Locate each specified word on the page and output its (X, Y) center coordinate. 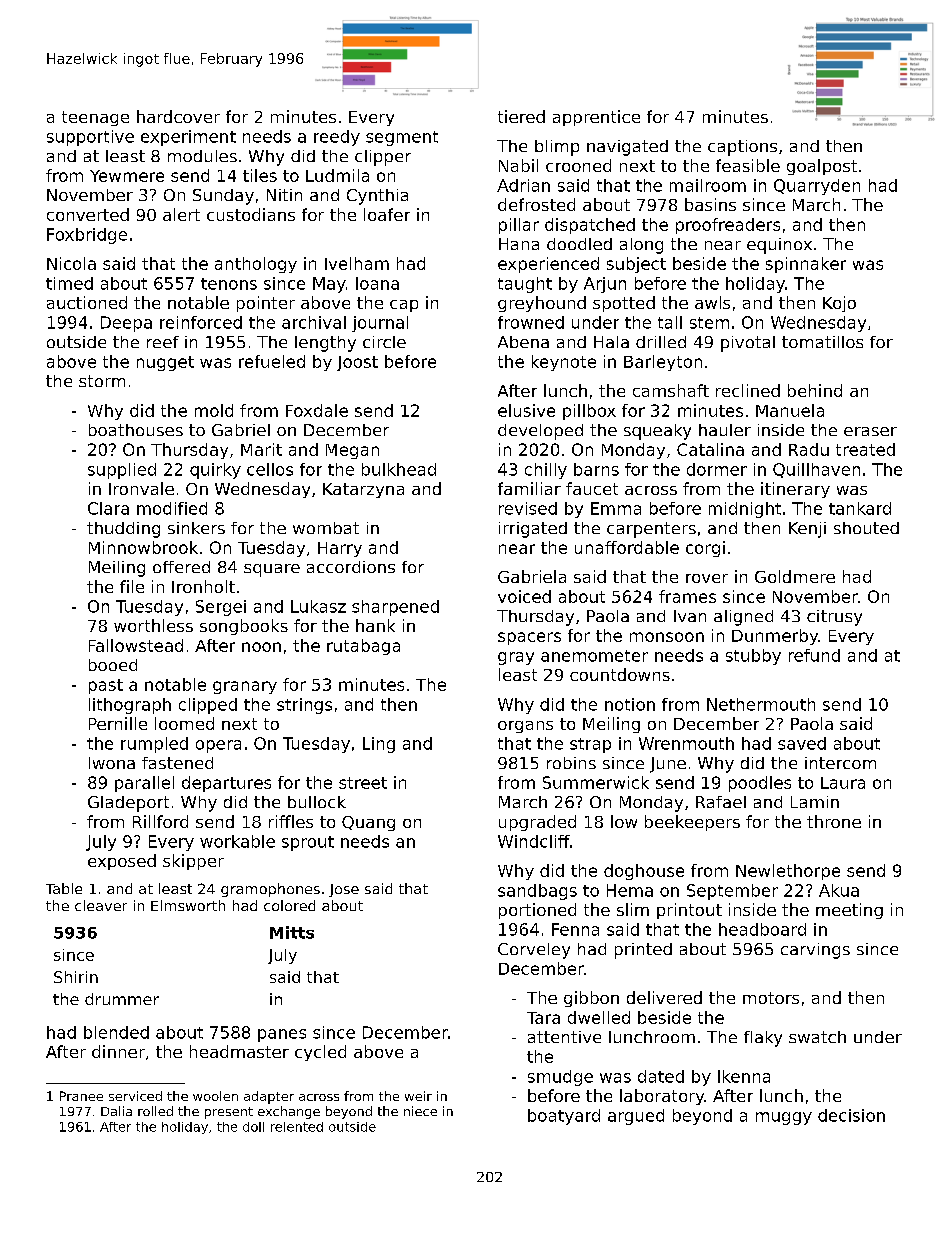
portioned (537, 911)
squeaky (657, 432)
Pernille (118, 723)
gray (516, 658)
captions (742, 148)
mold (214, 410)
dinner (118, 1051)
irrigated (533, 530)
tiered (521, 116)
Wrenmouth (686, 743)
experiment (188, 138)
